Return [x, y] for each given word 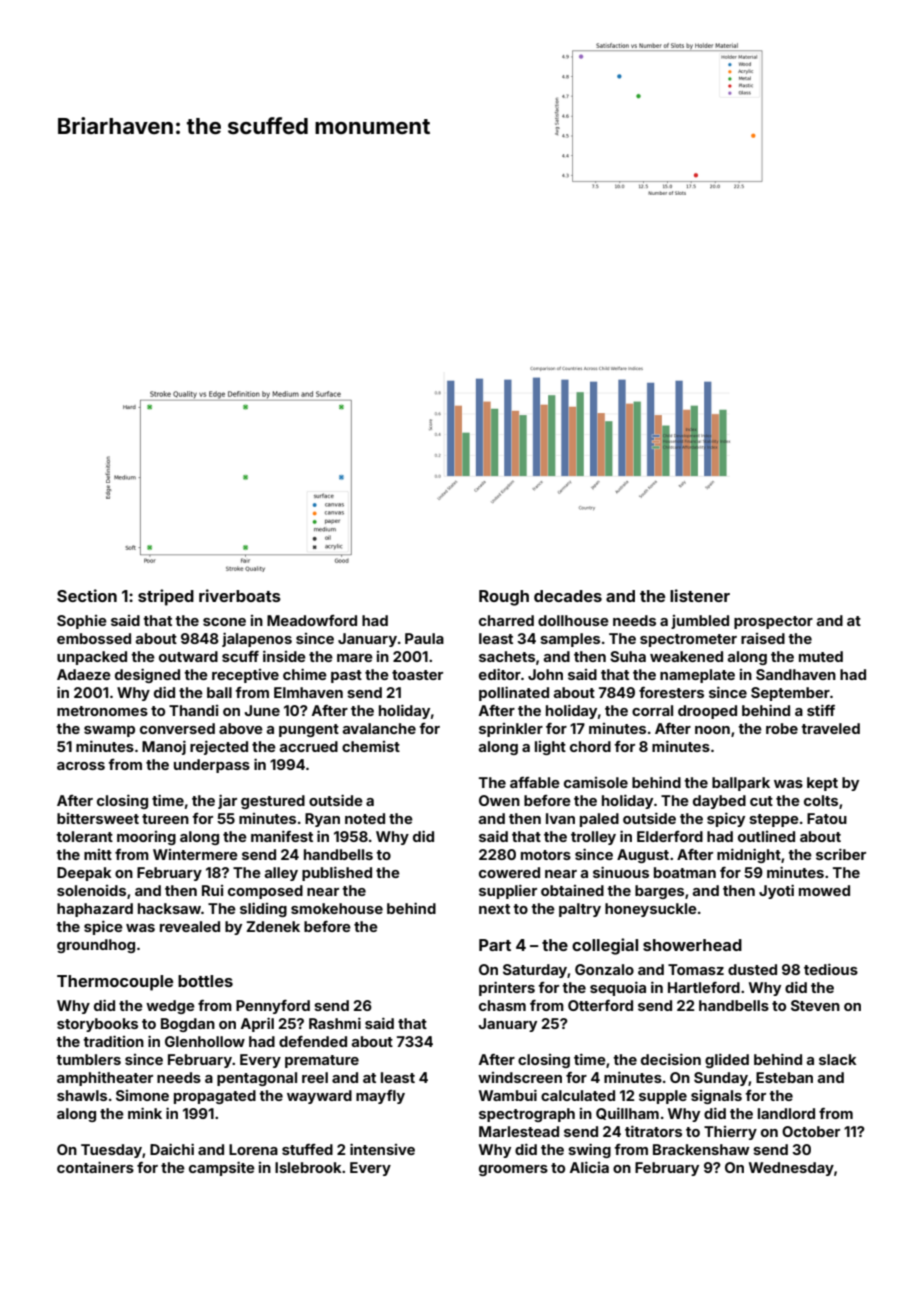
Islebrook [308, 1167]
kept [822, 784]
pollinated [514, 693]
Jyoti [776, 891]
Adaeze [84, 674]
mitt [98, 854]
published [337, 873]
